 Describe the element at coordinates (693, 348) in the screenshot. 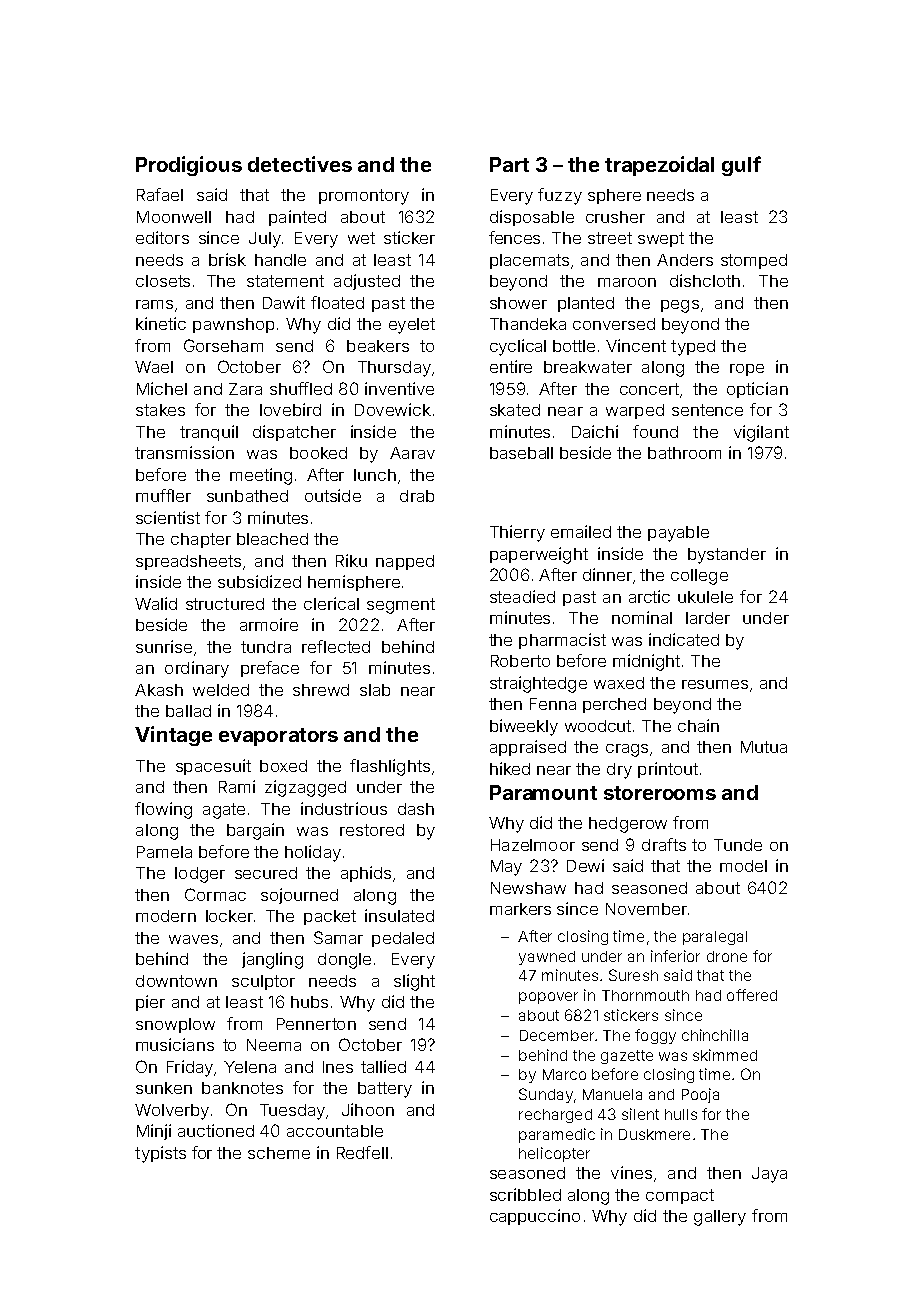

I see `typed` at that location.
